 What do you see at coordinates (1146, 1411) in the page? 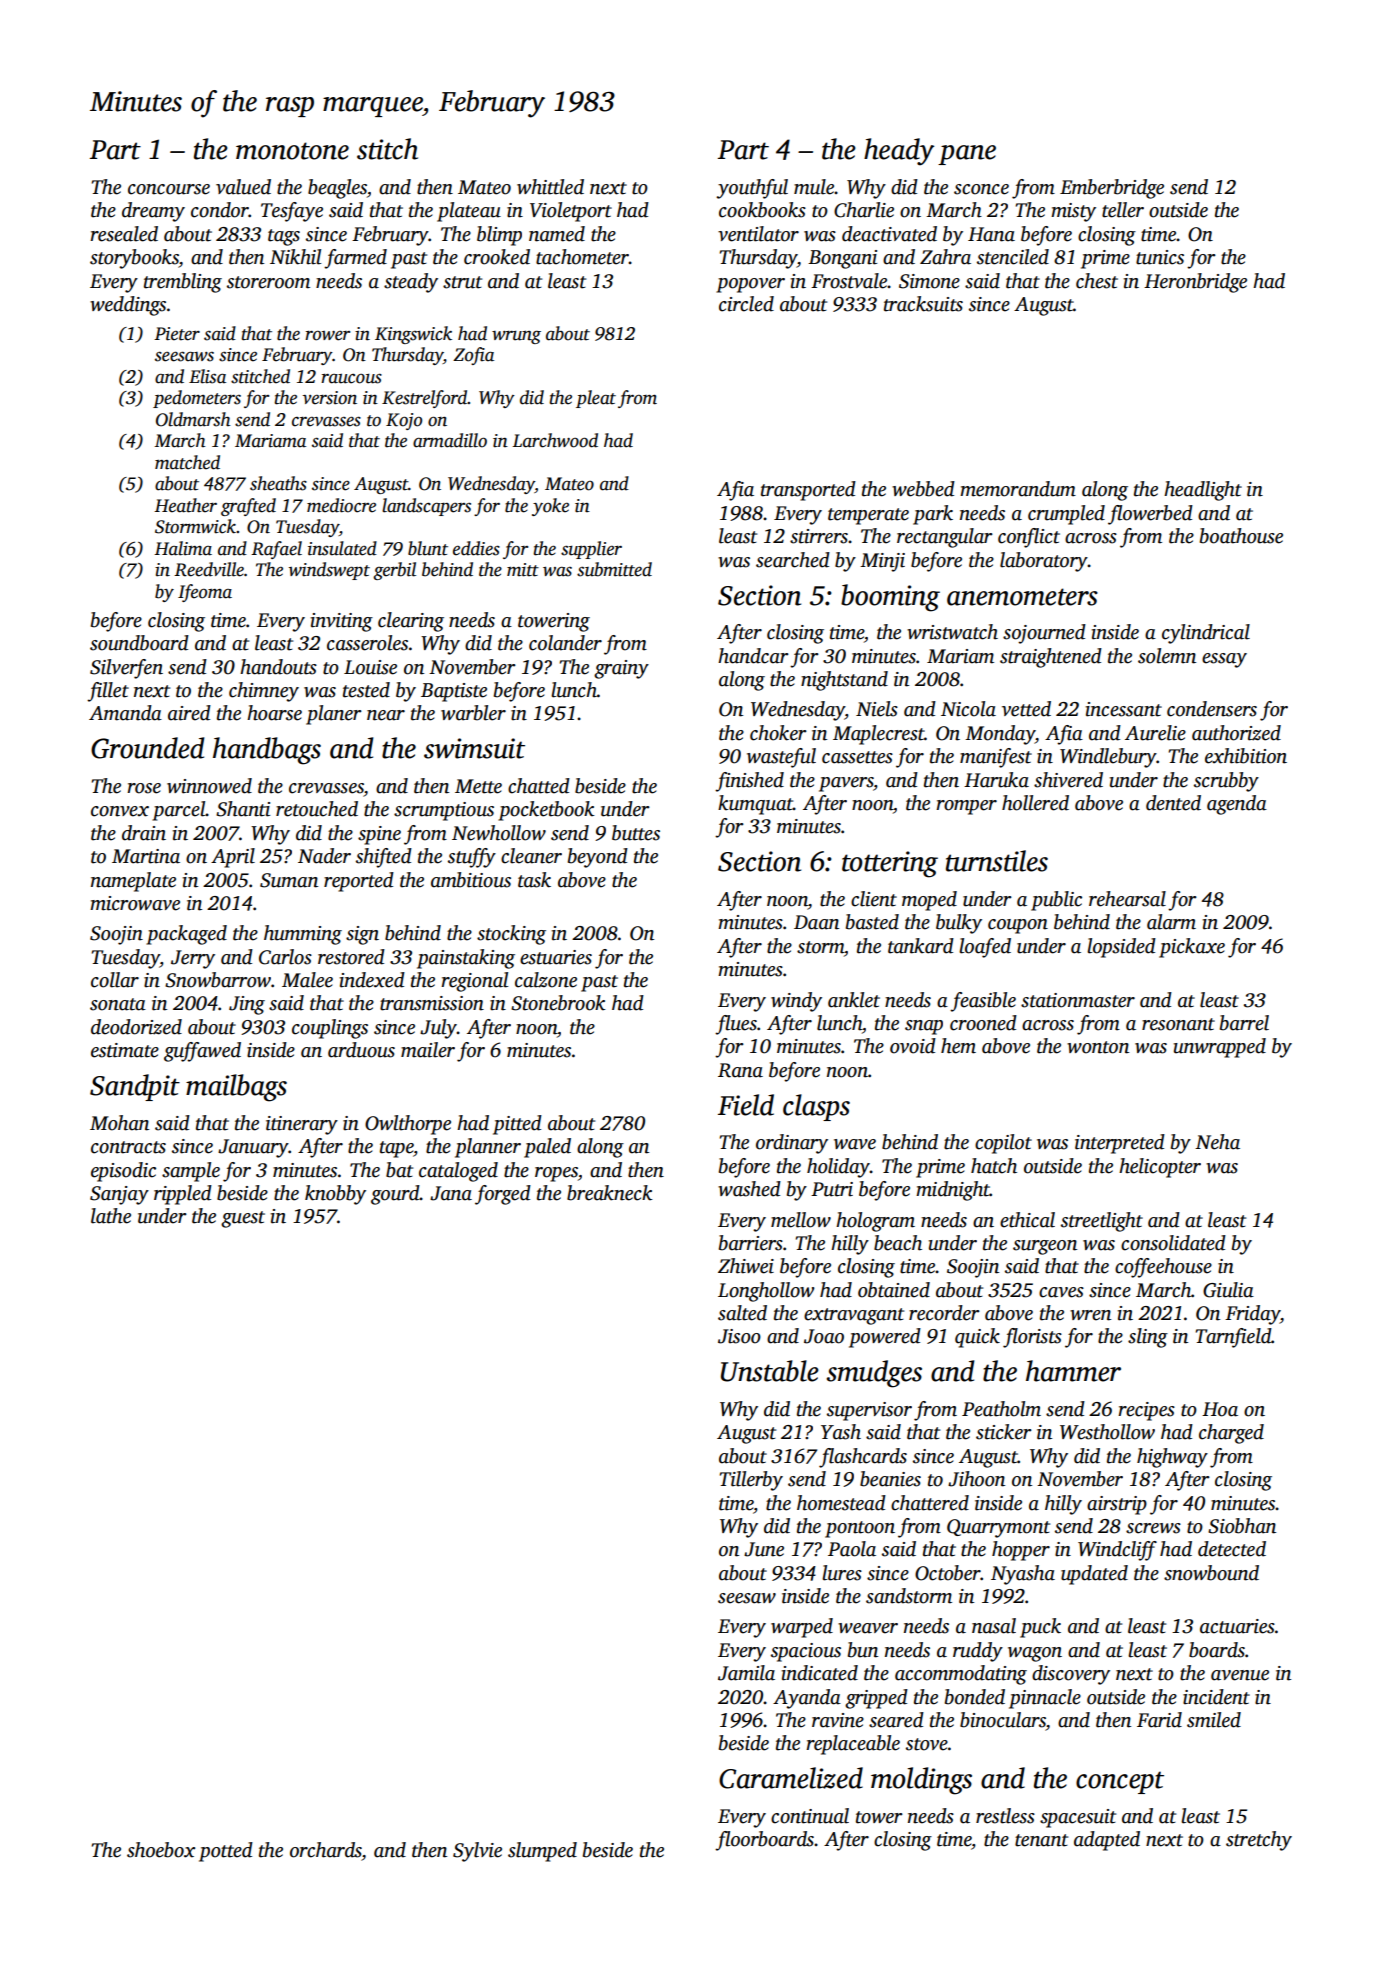
I see `recipes` at bounding box center [1146, 1411].
